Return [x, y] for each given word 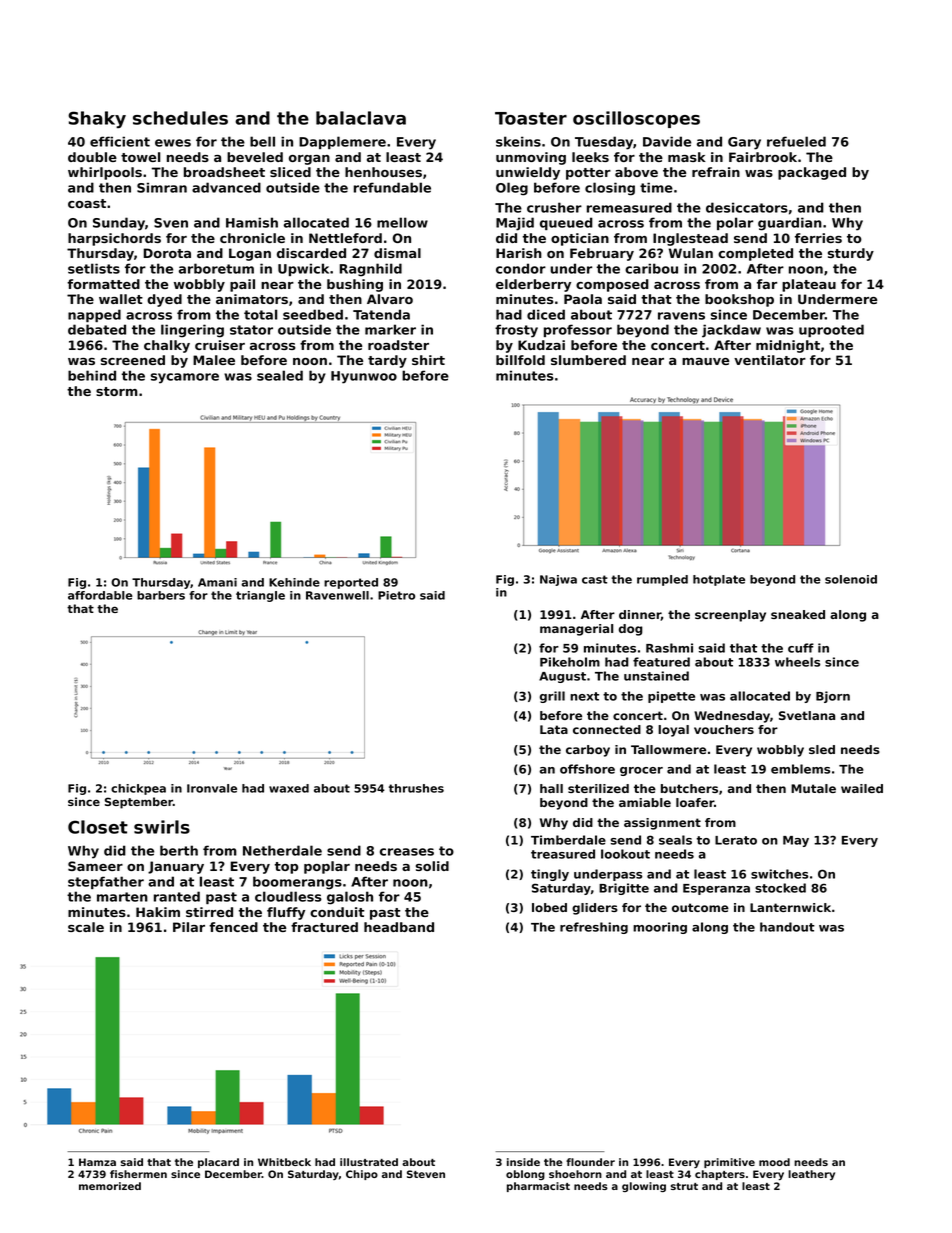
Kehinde [294, 582]
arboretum [216, 268]
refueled [796, 141]
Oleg [512, 189]
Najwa [558, 580]
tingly [550, 875]
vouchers [724, 729]
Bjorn [833, 697]
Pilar [189, 927]
